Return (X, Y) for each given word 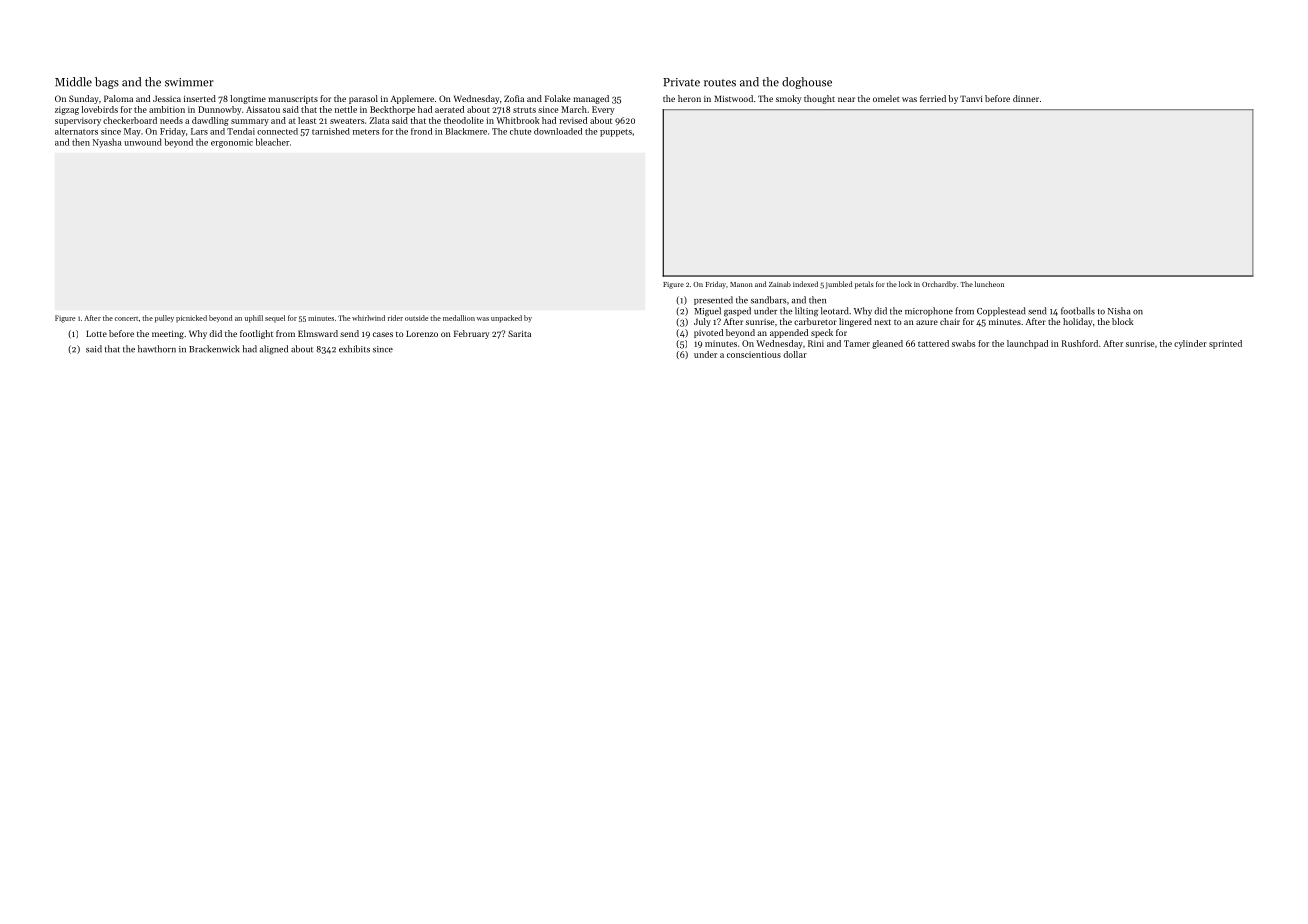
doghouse (807, 83)
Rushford (1080, 343)
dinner (1026, 98)
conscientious (754, 354)
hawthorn (157, 349)
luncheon (989, 284)
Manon (741, 284)
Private (681, 82)
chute (520, 131)
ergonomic (232, 143)
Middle (73, 82)
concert (126, 319)
